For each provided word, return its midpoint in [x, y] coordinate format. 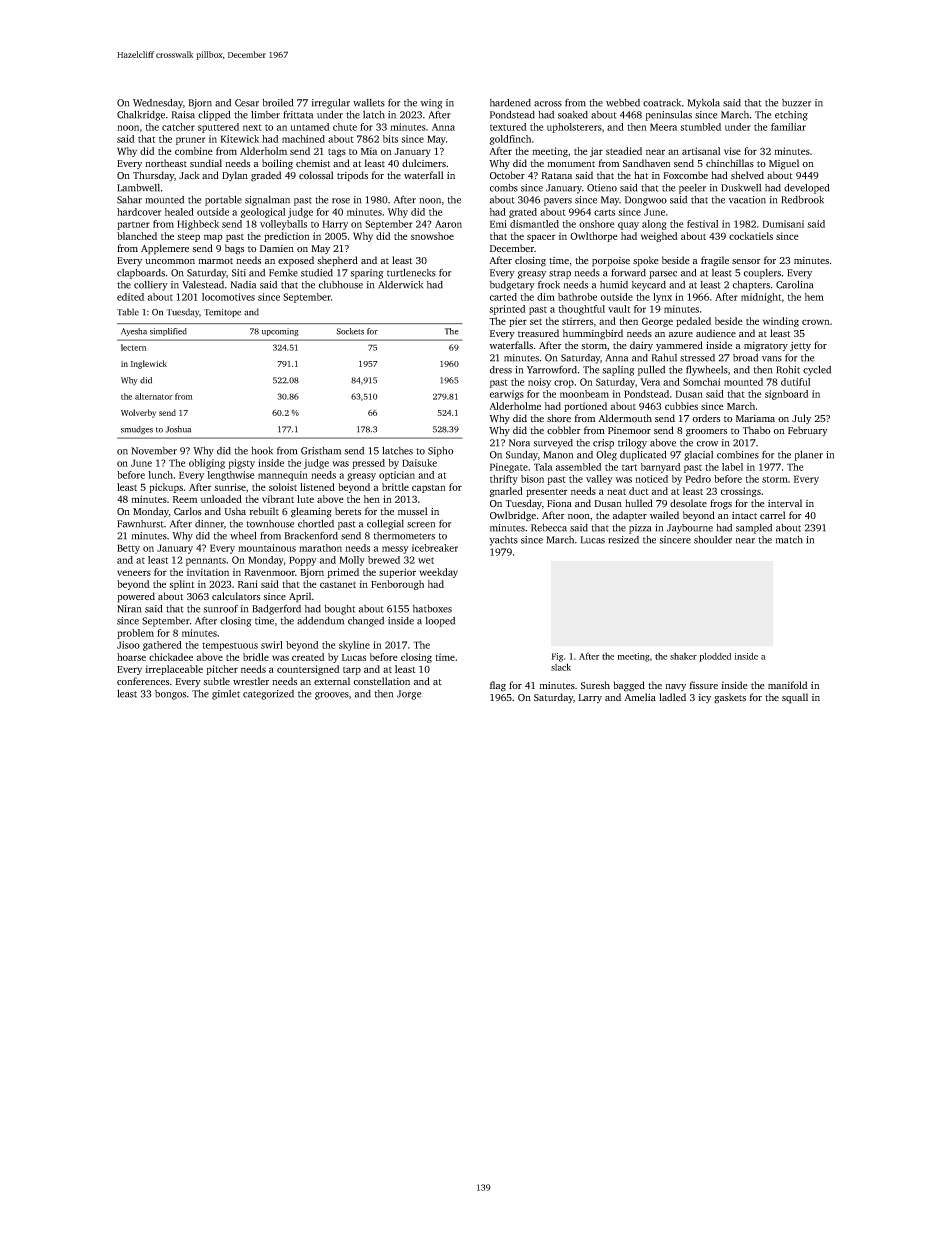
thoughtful [582, 310]
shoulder [713, 540]
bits [390, 139]
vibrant [278, 499]
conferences [143, 681]
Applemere [165, 249]
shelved [747, 175]
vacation [747, 200]
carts [604, 212]
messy [395, 550]
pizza [640, 529]
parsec [663, 275]
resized [623, 540]
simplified [168, 332]
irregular [330, 103]
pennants [206, 562]
